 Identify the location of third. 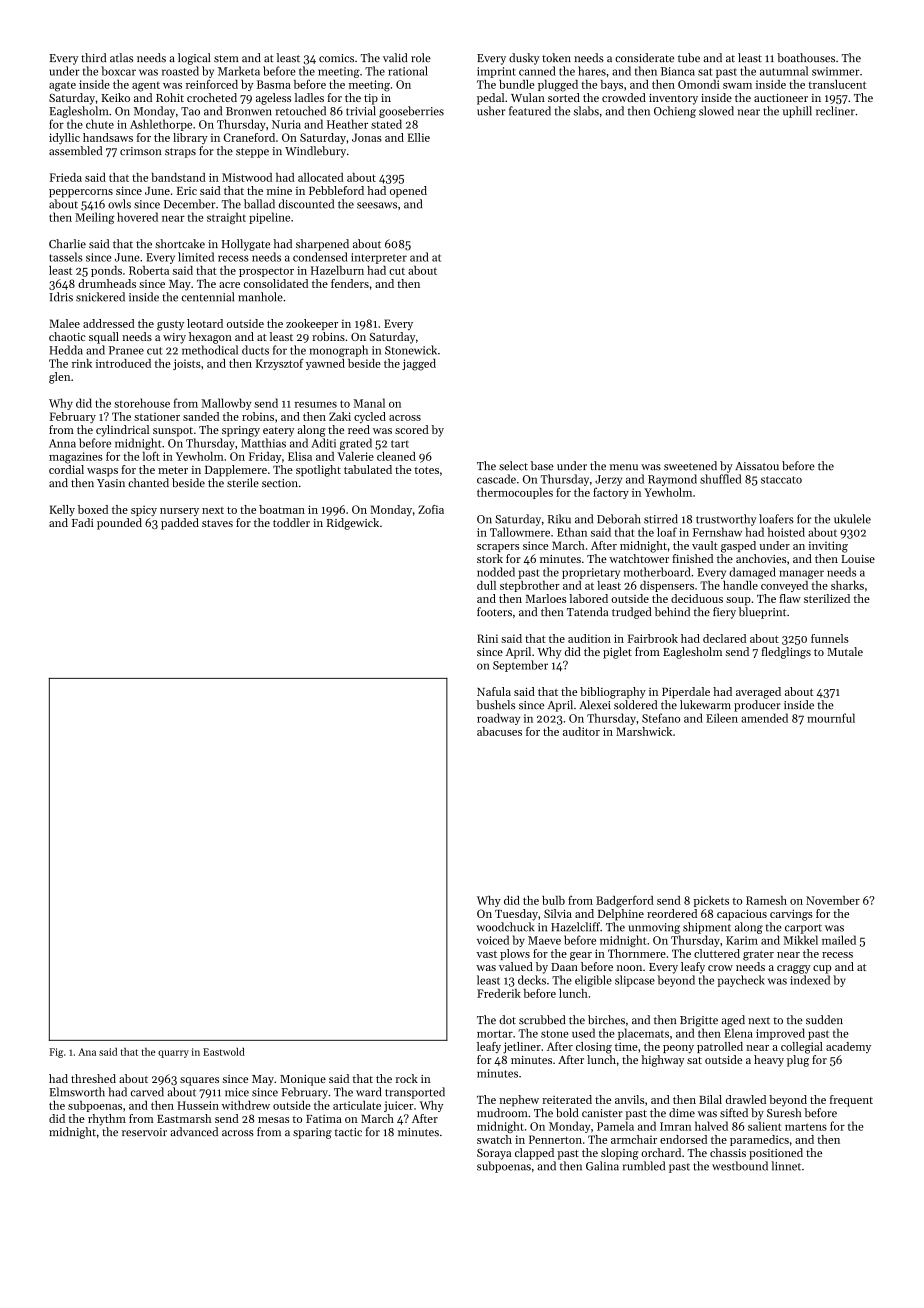
(93, 58).
